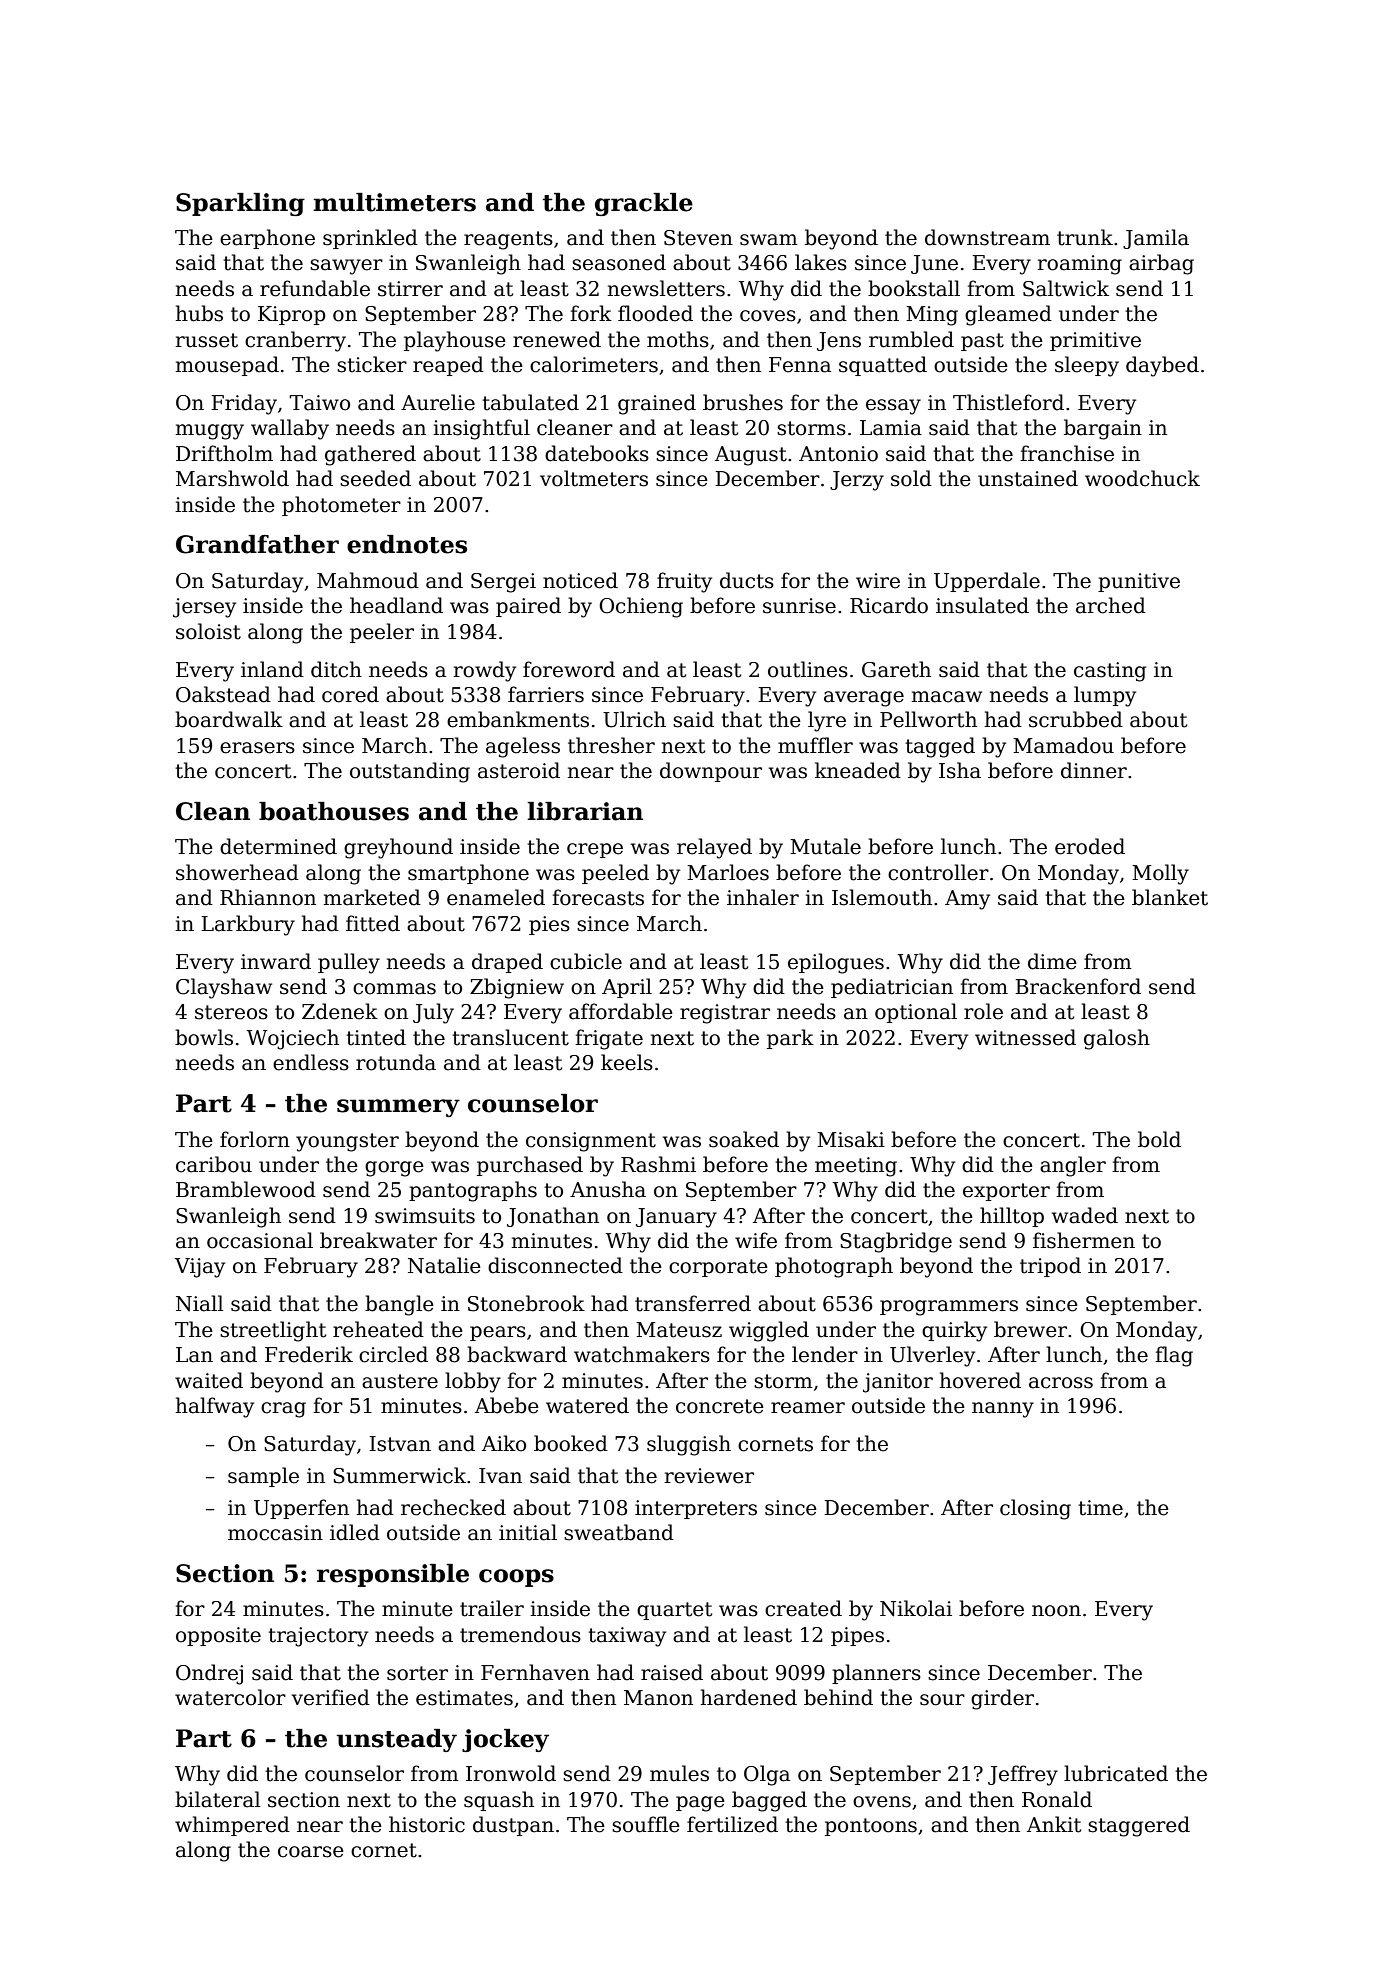  I want to click on whimpered, so click(232, 1826).
